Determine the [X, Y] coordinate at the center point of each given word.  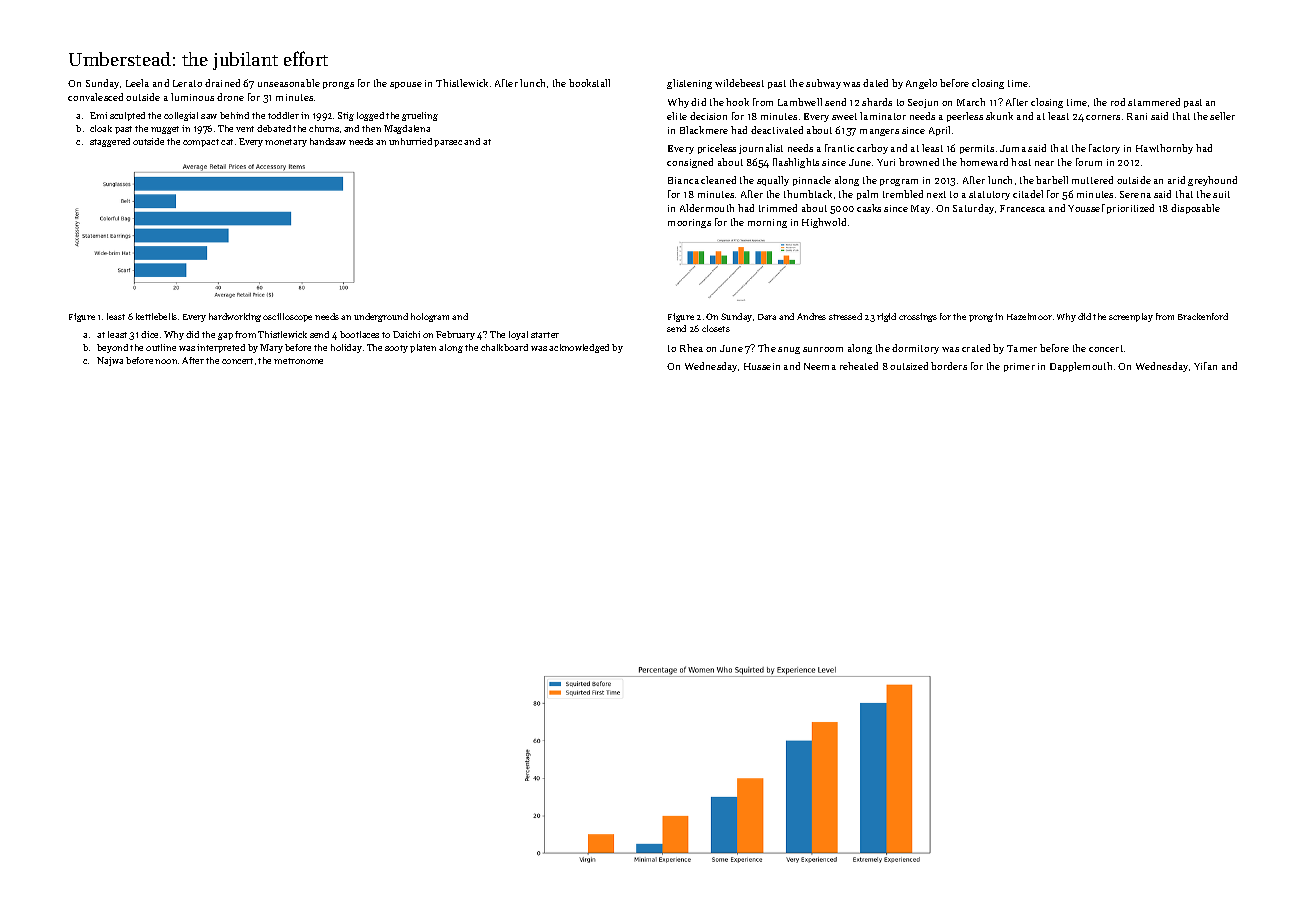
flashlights [796, 163]
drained [222, 83]
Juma [1013, 148]
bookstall [589, 83]
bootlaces [359, 334]
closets [716, 328]
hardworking [235, 317]
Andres [811, 316]
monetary [286, 143]
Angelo [921, 84]
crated [976, 348]
